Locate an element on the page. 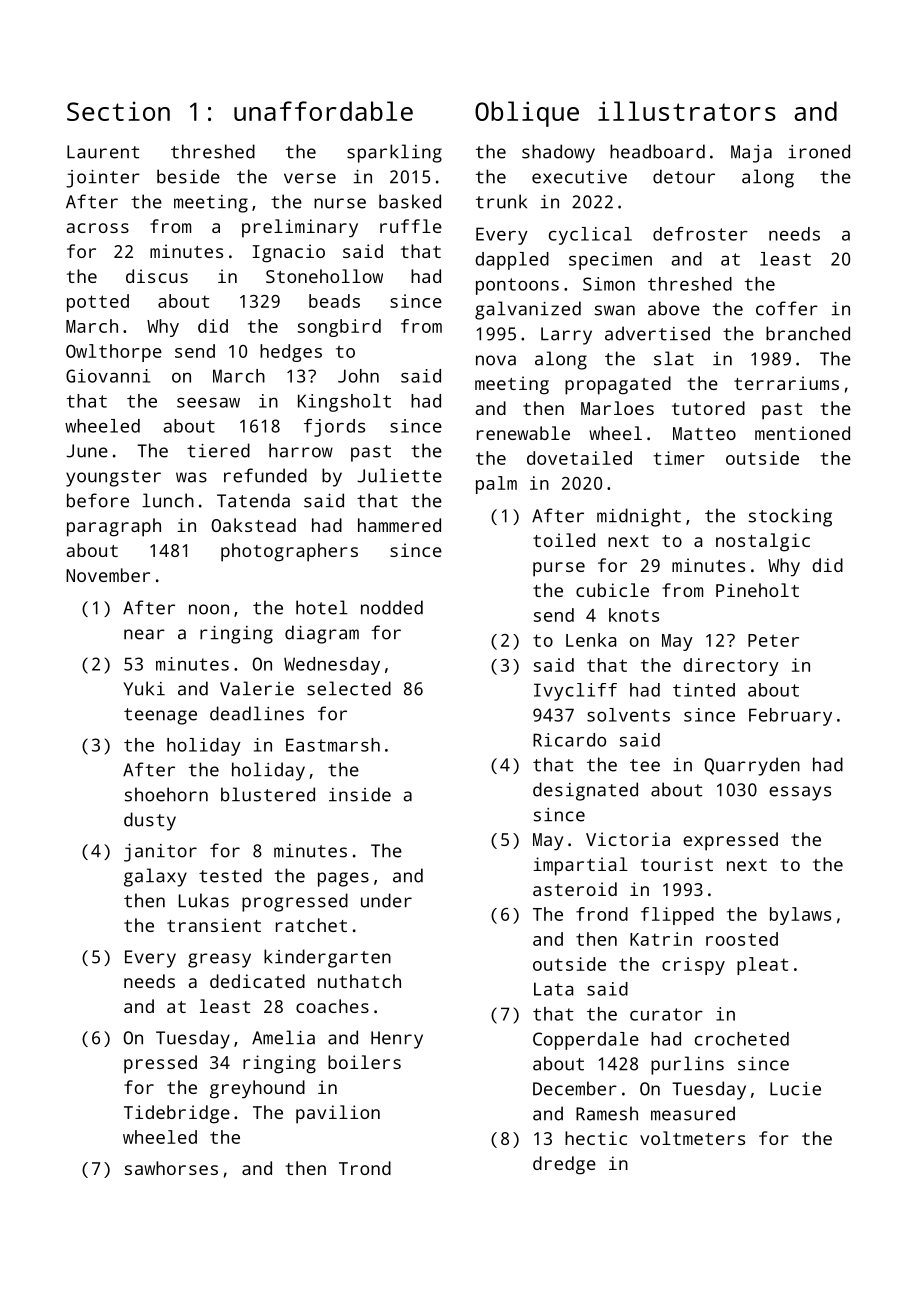 The width and height of the document is (917, 1303). branched is located at coordinates (808, 333).
